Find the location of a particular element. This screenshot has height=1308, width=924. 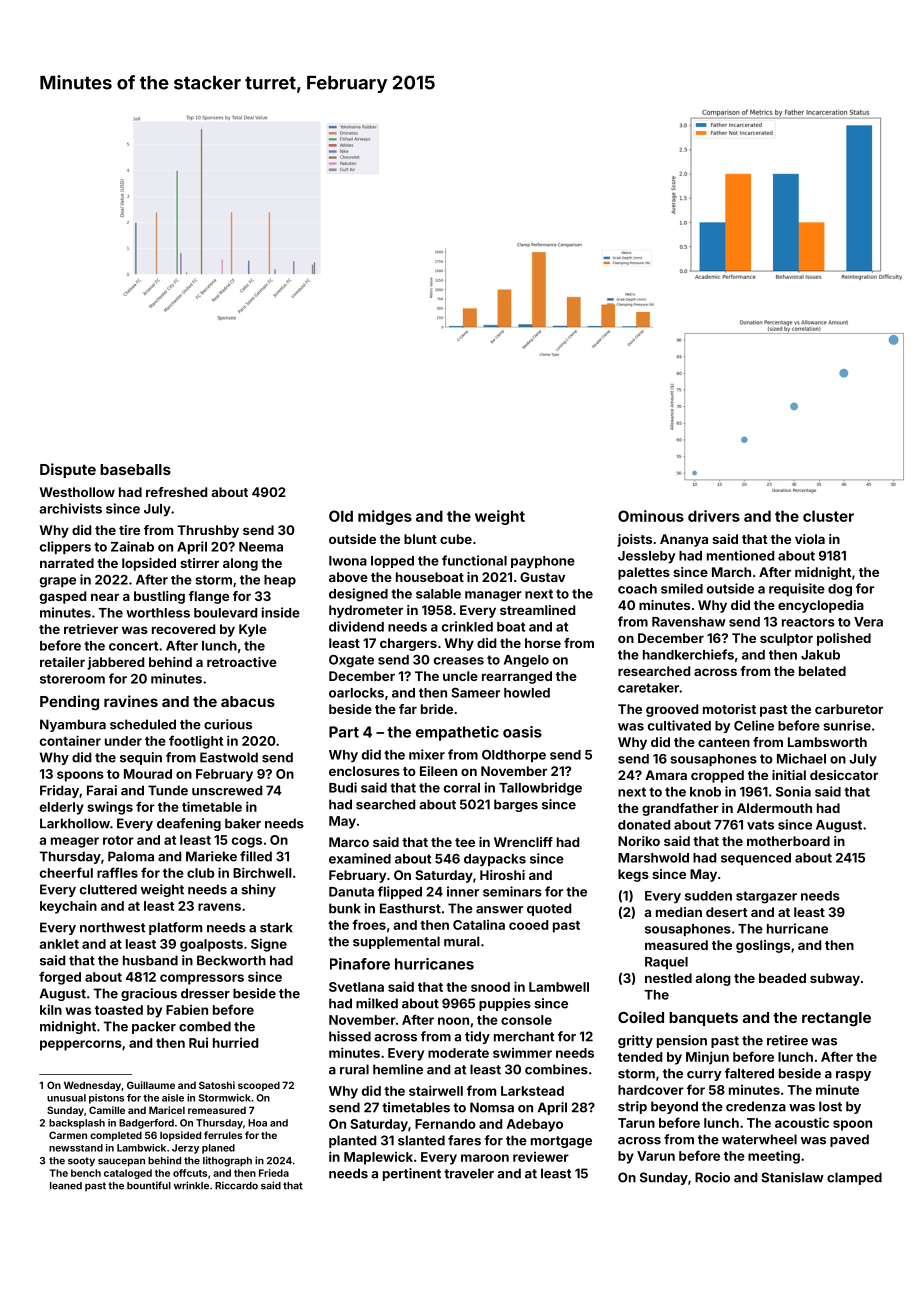

baseballs is located at coordinates (135, 469).
